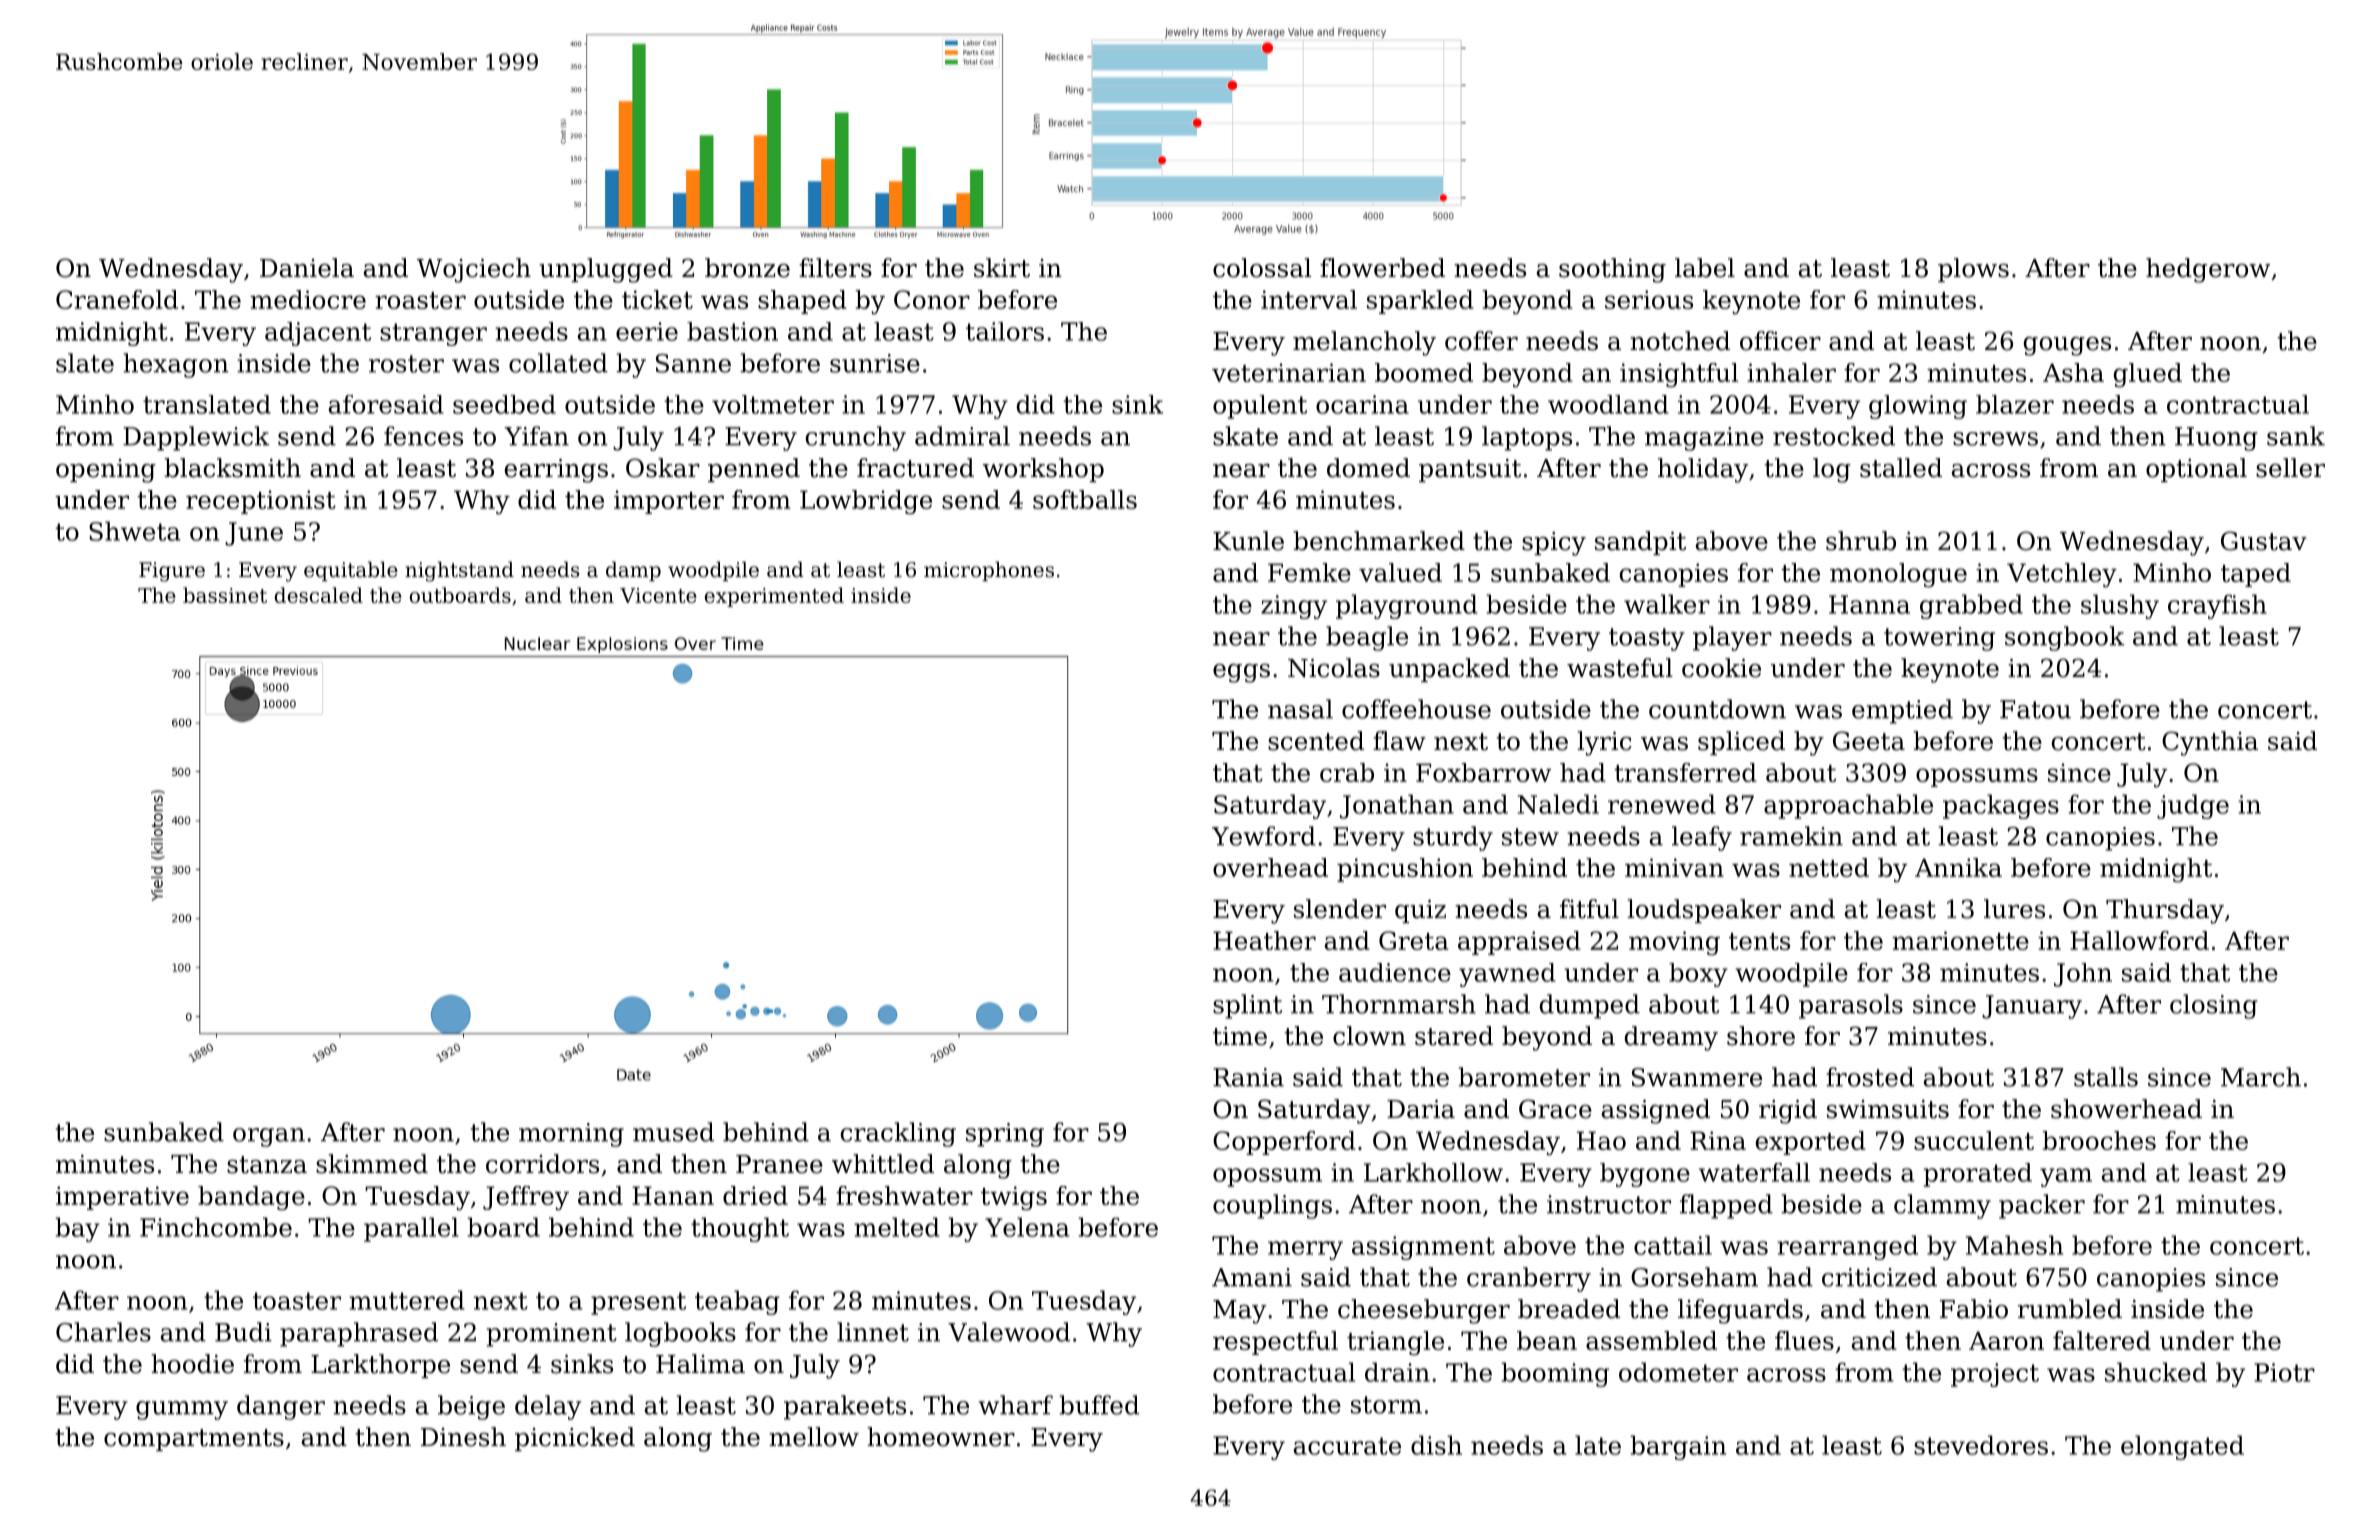 Image resolution: width=2380 pixels, height=1540 pixels. Describe the element at coordinates (463, 1437) in the image. I see `Dinesh` at that location.
